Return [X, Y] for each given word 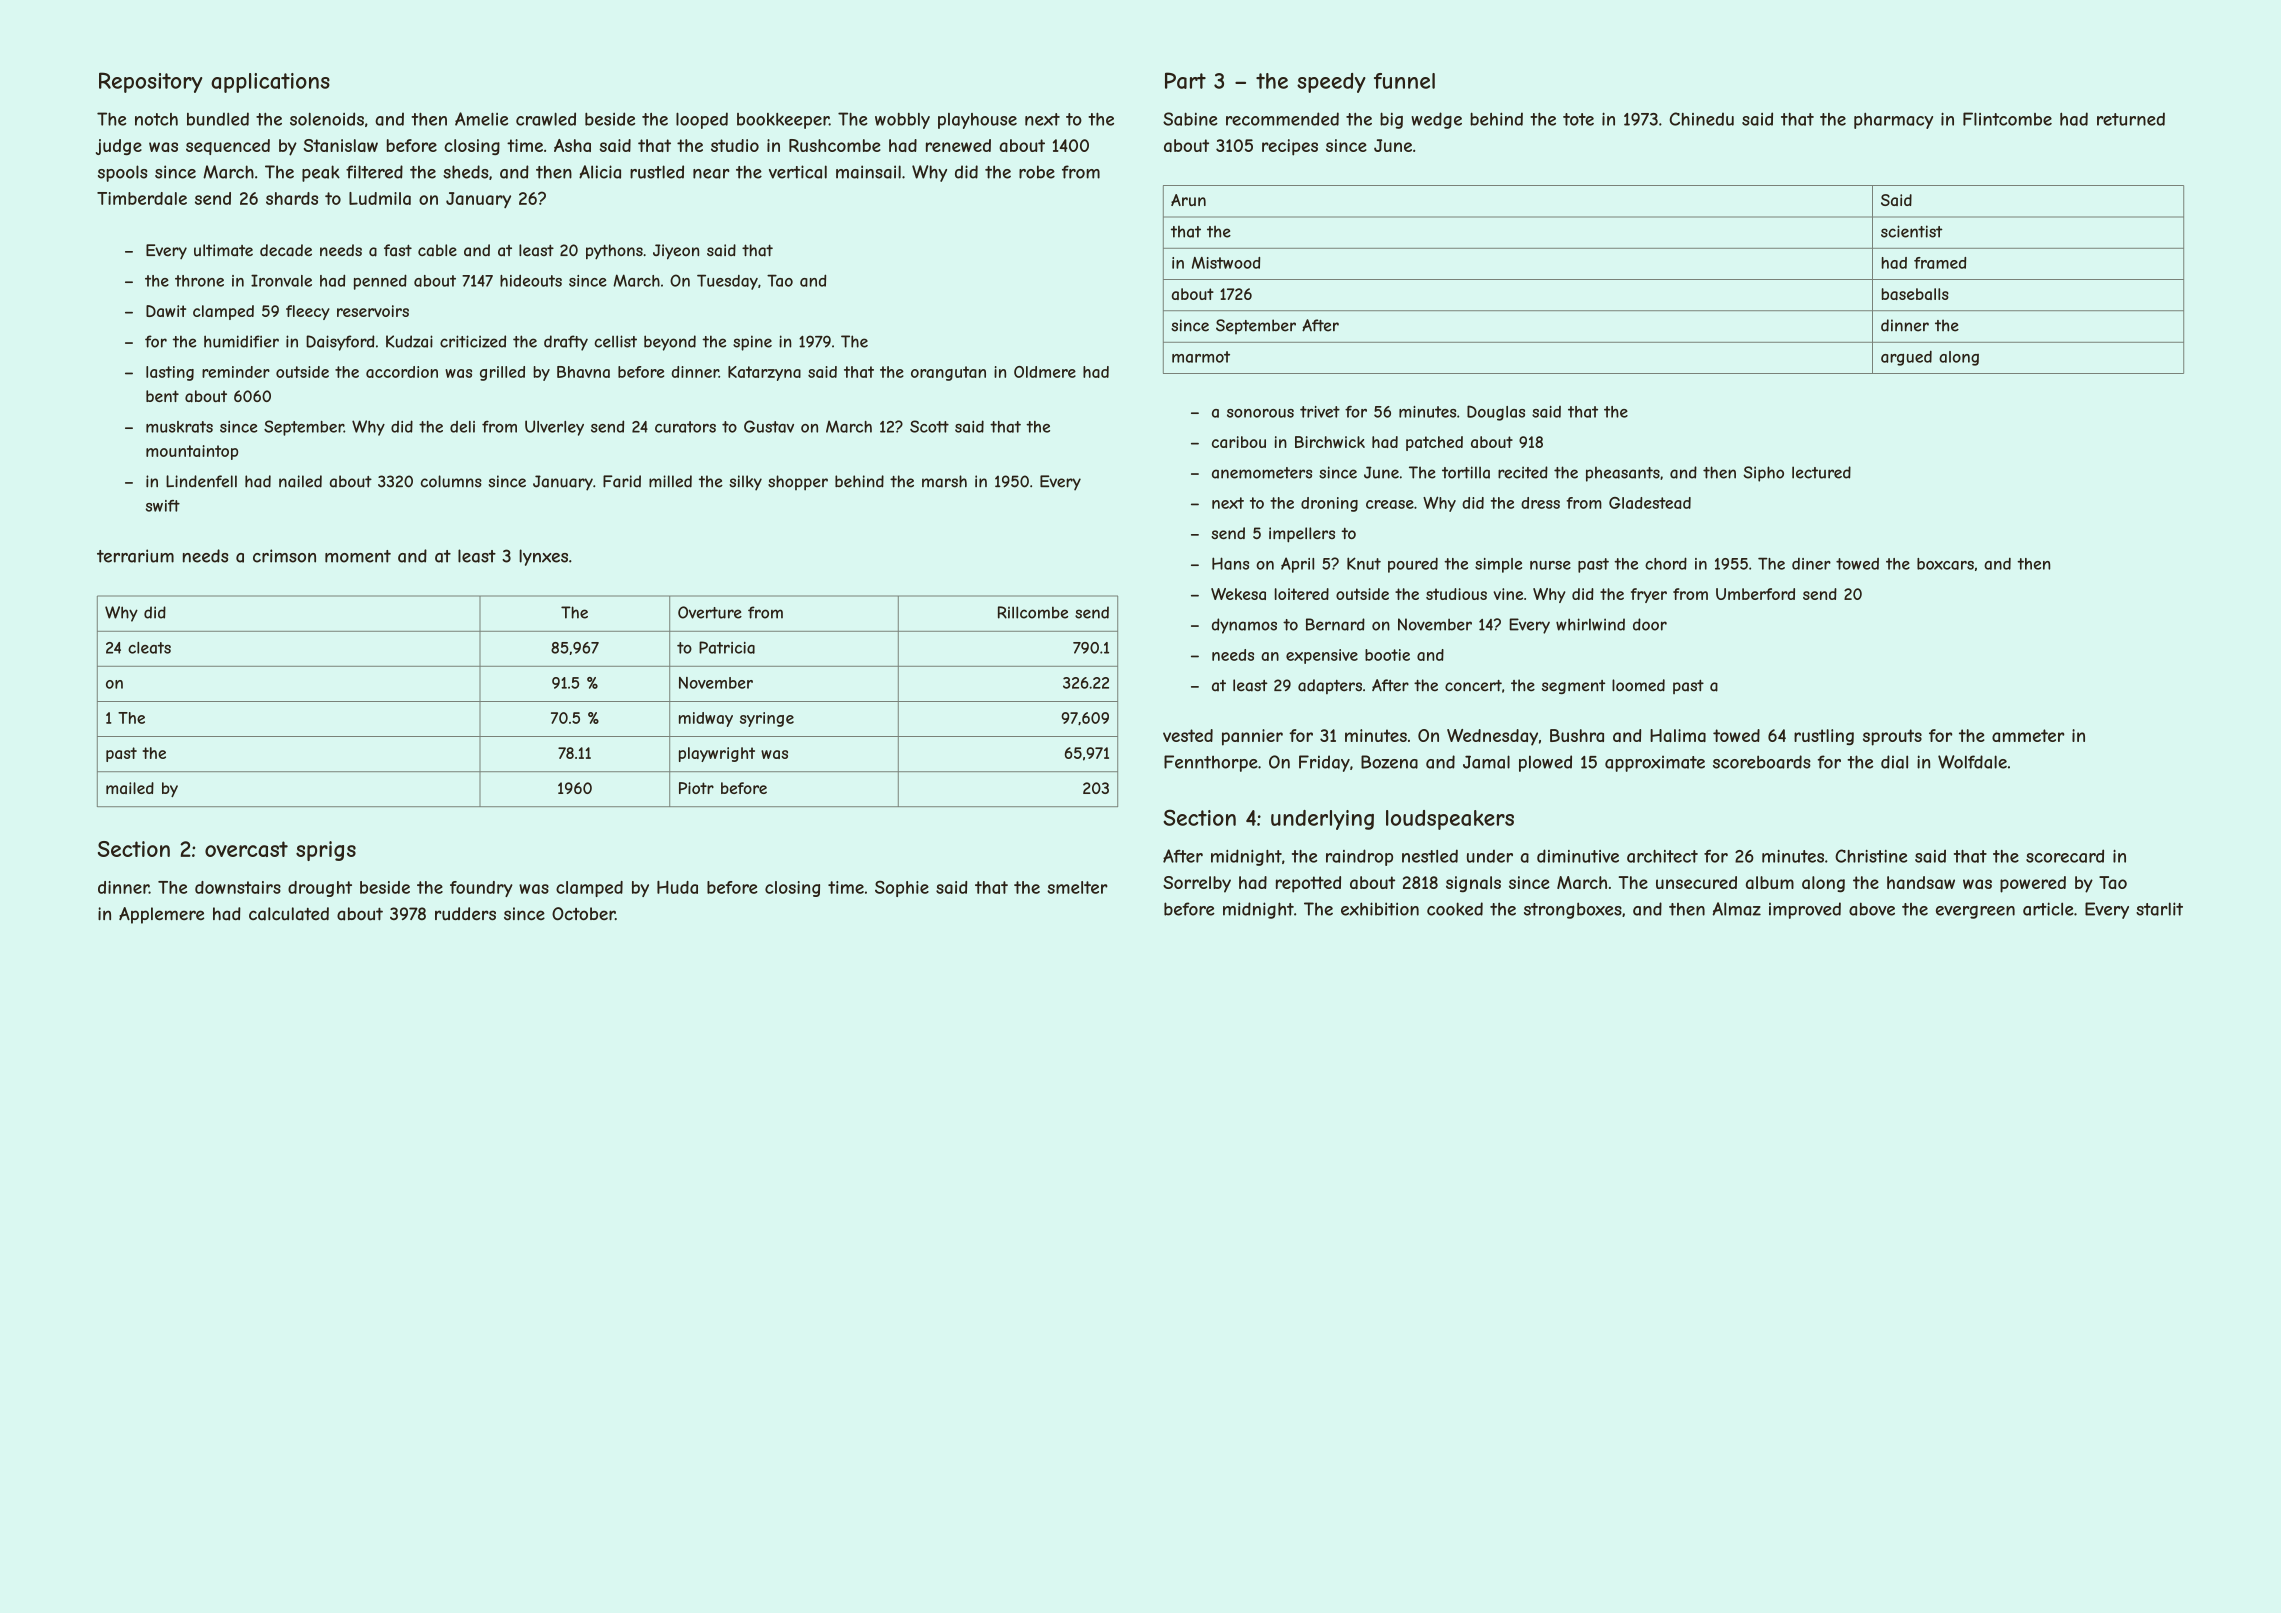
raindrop [1359, 857]
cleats [149, 648]
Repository [150, 82]
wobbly [902, 121]
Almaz [1736, 909]
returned [2131, 119]
